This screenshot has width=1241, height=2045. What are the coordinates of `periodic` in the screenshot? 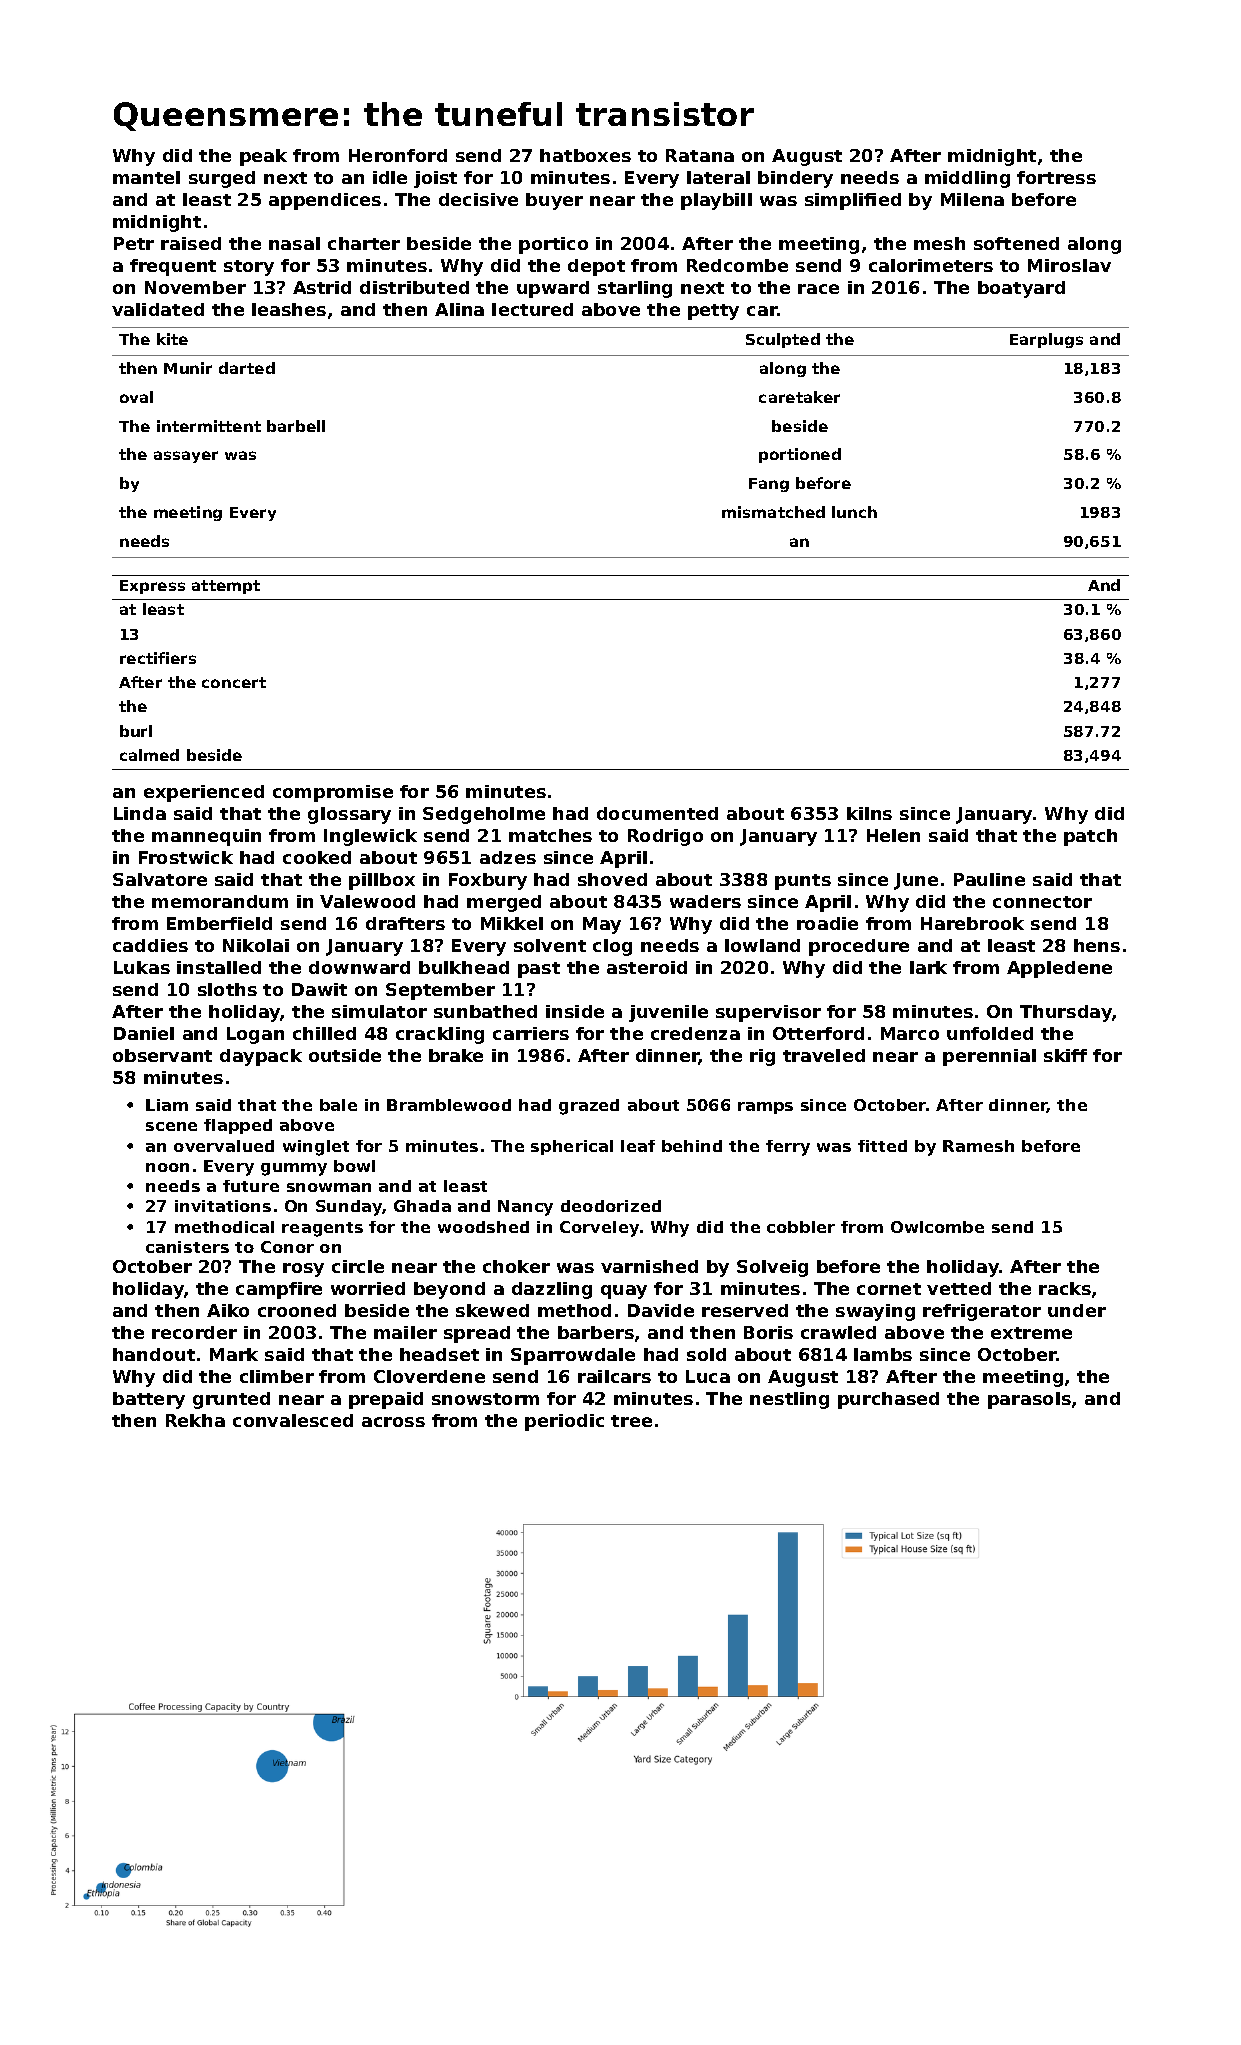 It's located at (564, 1422).
